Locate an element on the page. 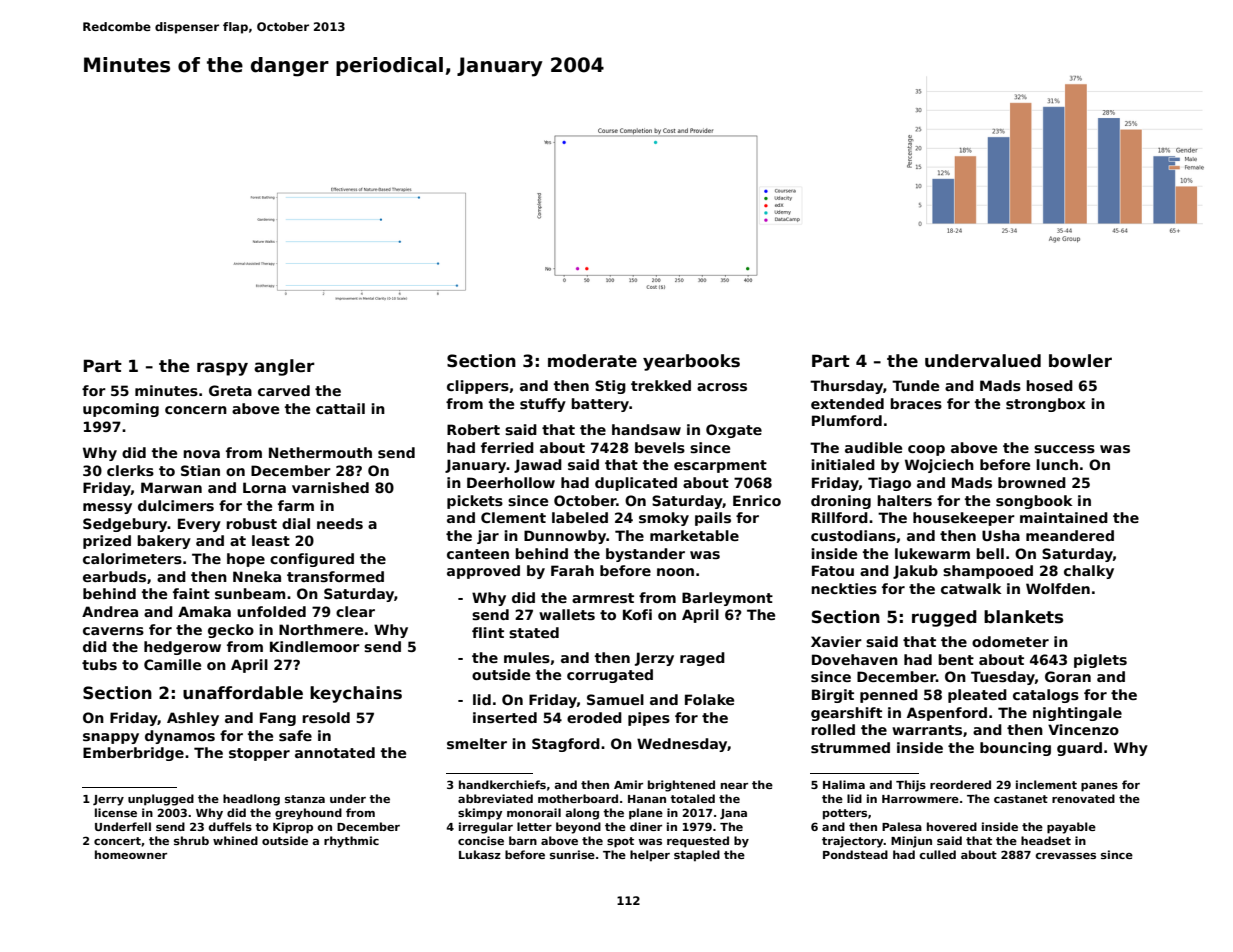  Deerhollow is located at coordinates (511, 482).
